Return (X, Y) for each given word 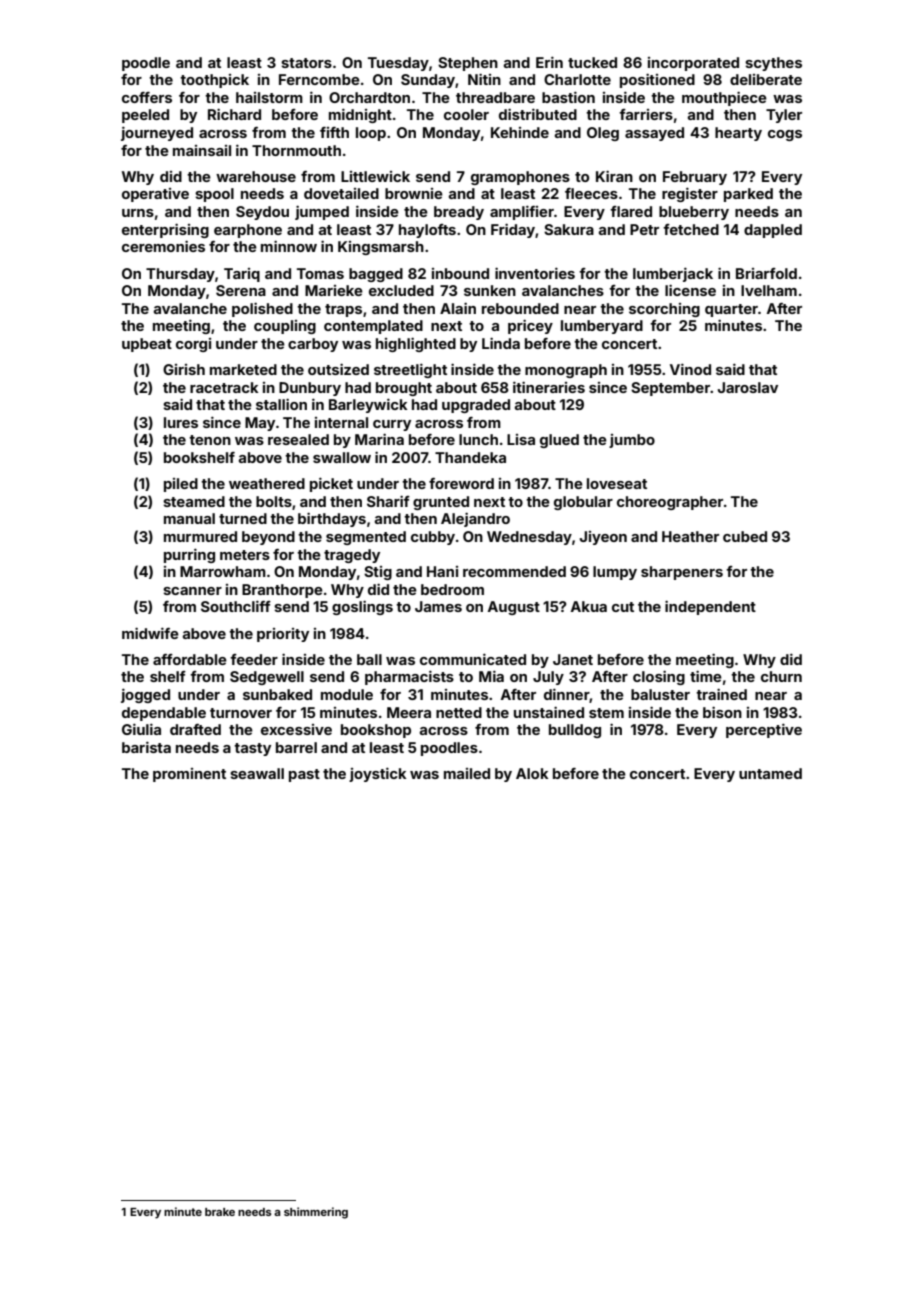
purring (189, 555)
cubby (433, 538)
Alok (532, 773)
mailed (467, 773)
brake (220, 1212)
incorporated (693, 64)
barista (146, 747)
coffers (147, 97)
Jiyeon (603, 538)
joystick (378, 774)
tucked (592, 62)
